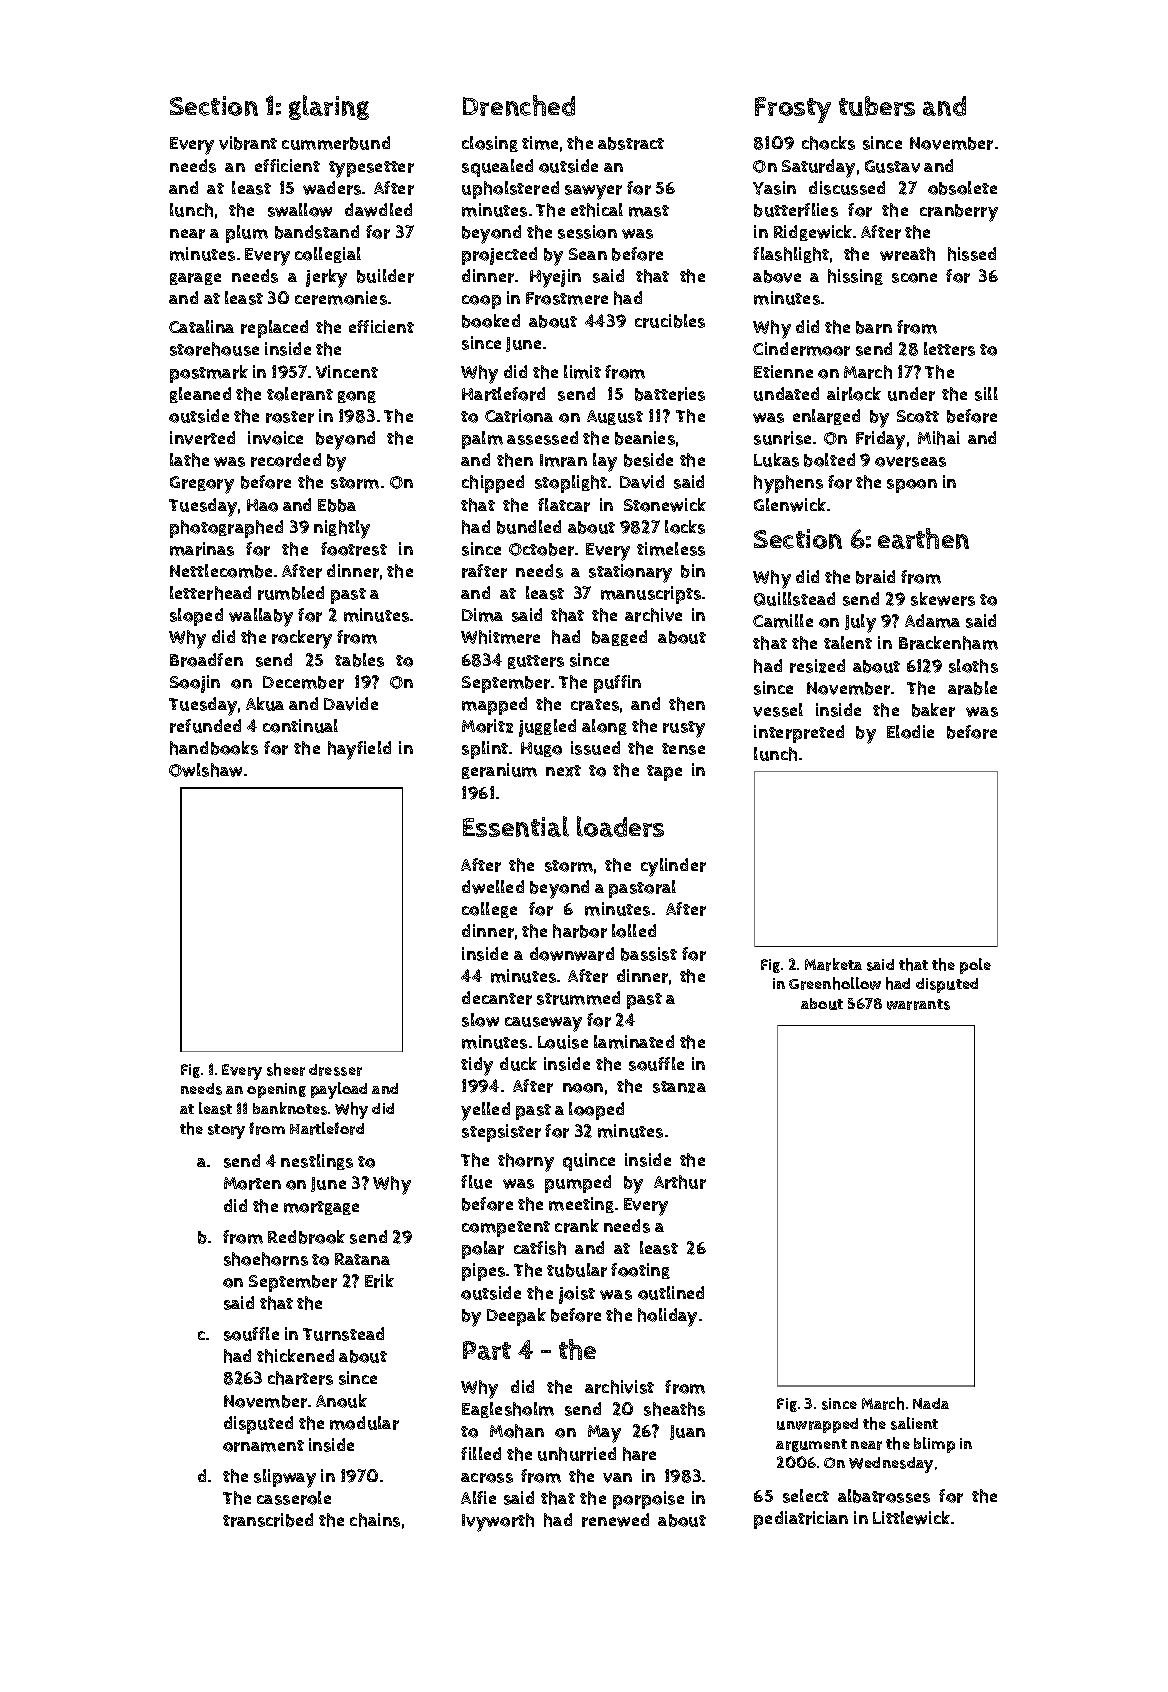  I want to click on beside, so click(648, 460).
